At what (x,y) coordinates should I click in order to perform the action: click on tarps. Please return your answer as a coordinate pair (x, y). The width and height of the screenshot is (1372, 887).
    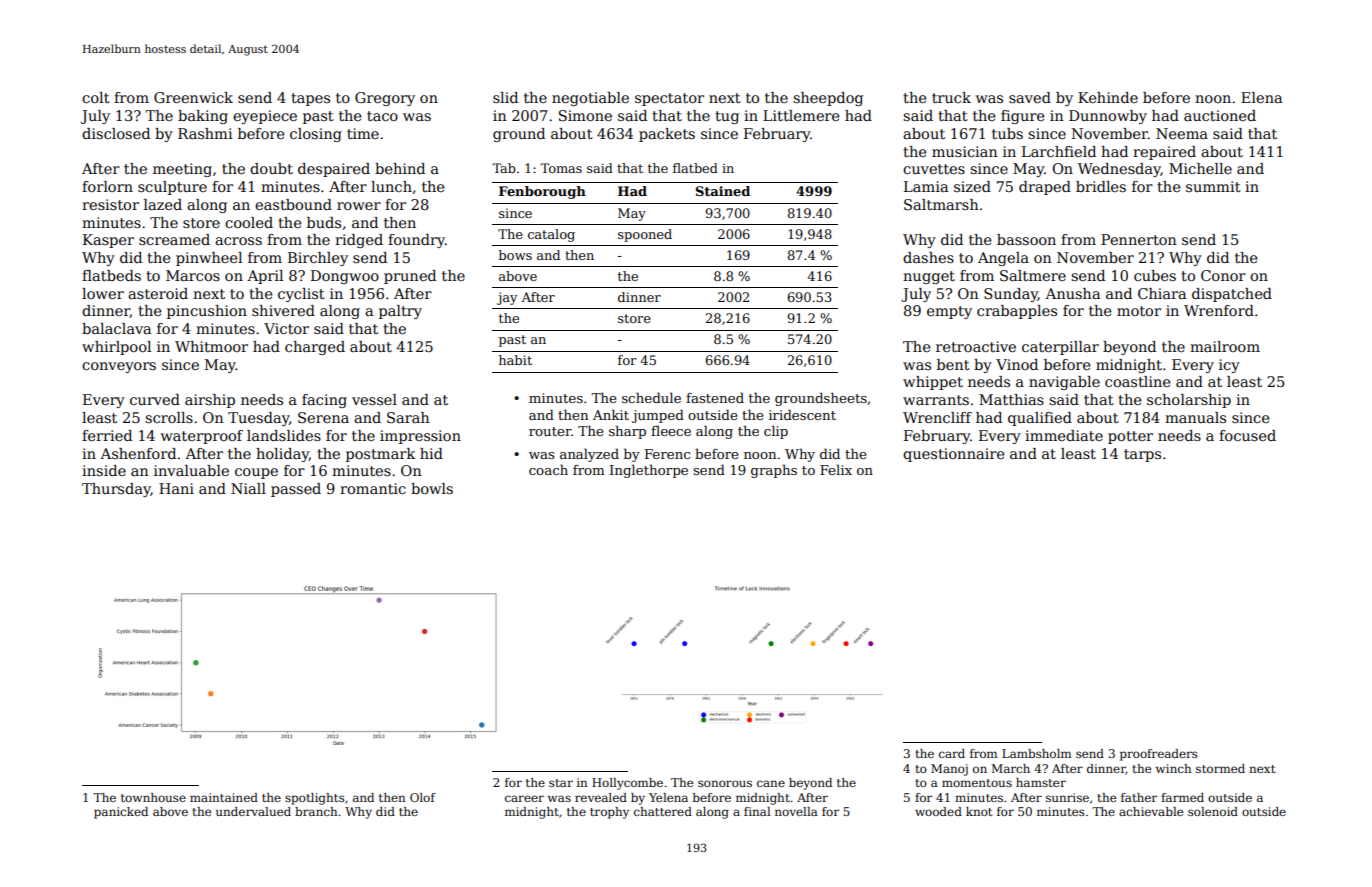
    Looking at the image, I should click on (1142, 455).
